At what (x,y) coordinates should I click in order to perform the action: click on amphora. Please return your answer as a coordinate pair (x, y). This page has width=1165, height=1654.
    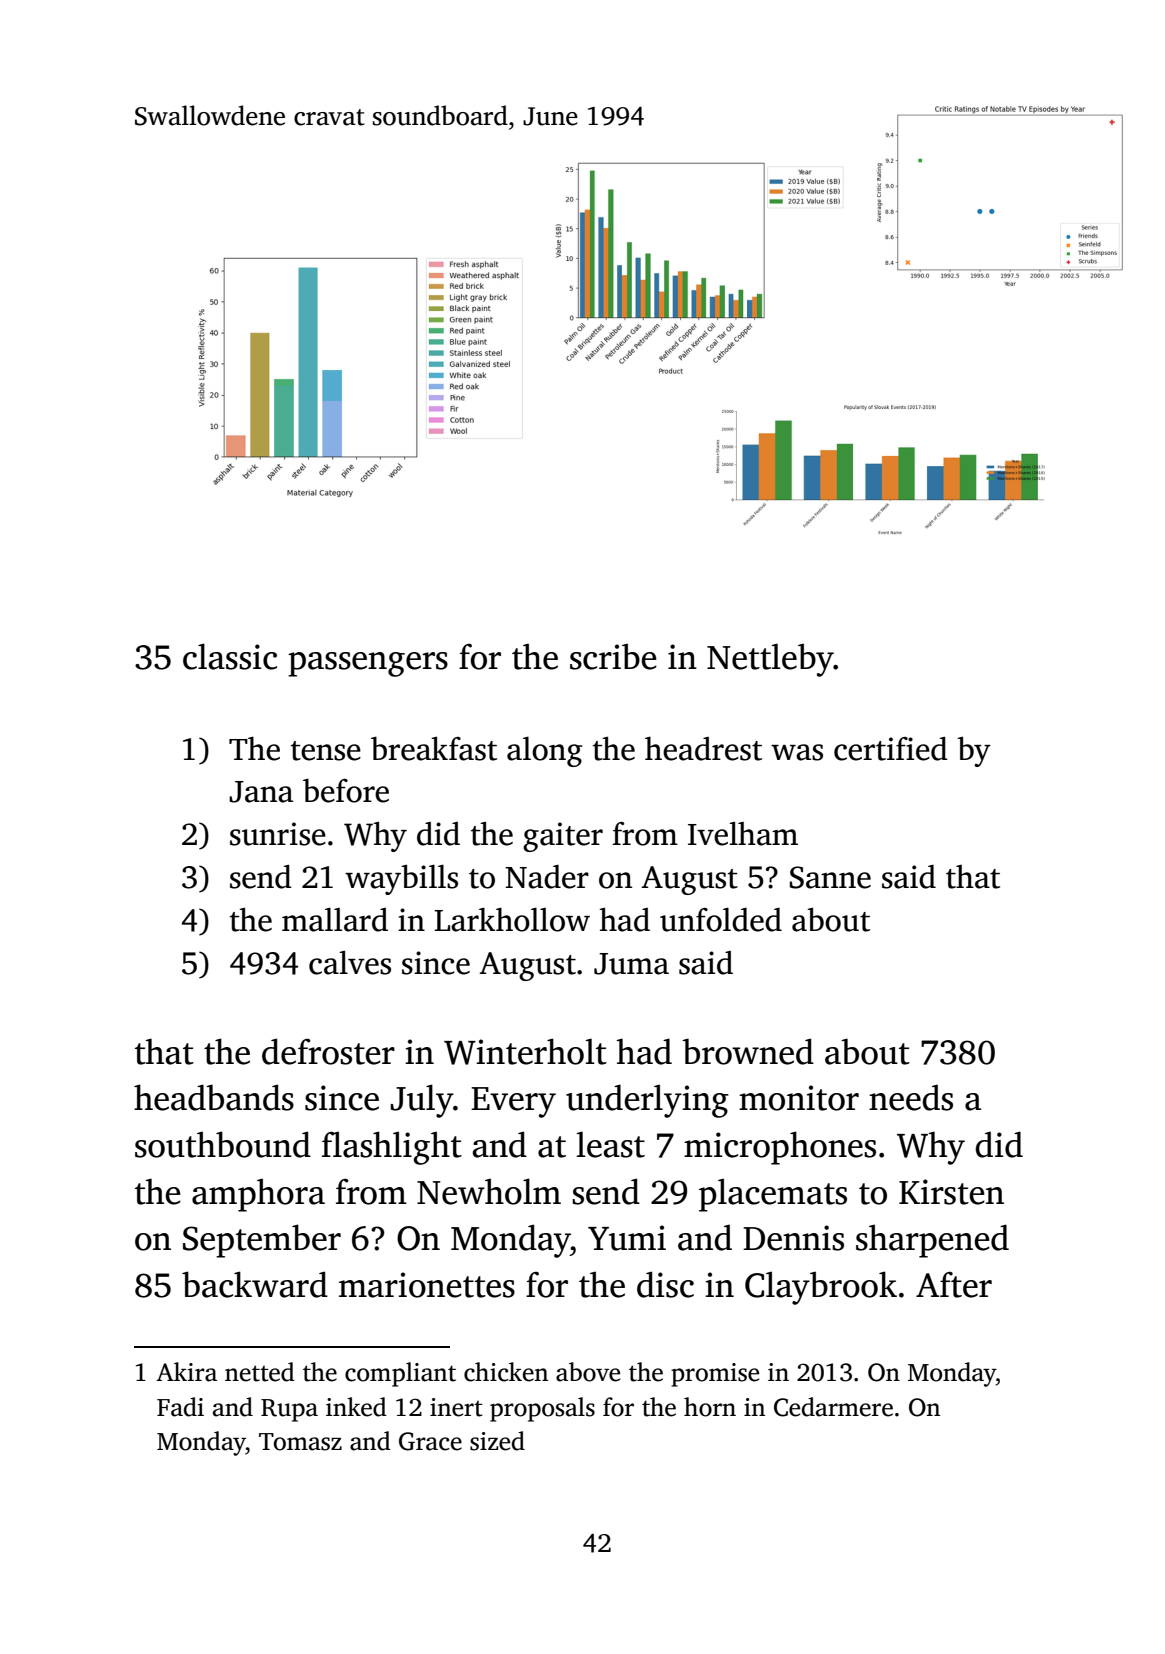
    Looking at the image, I should click on (258, 1195).
